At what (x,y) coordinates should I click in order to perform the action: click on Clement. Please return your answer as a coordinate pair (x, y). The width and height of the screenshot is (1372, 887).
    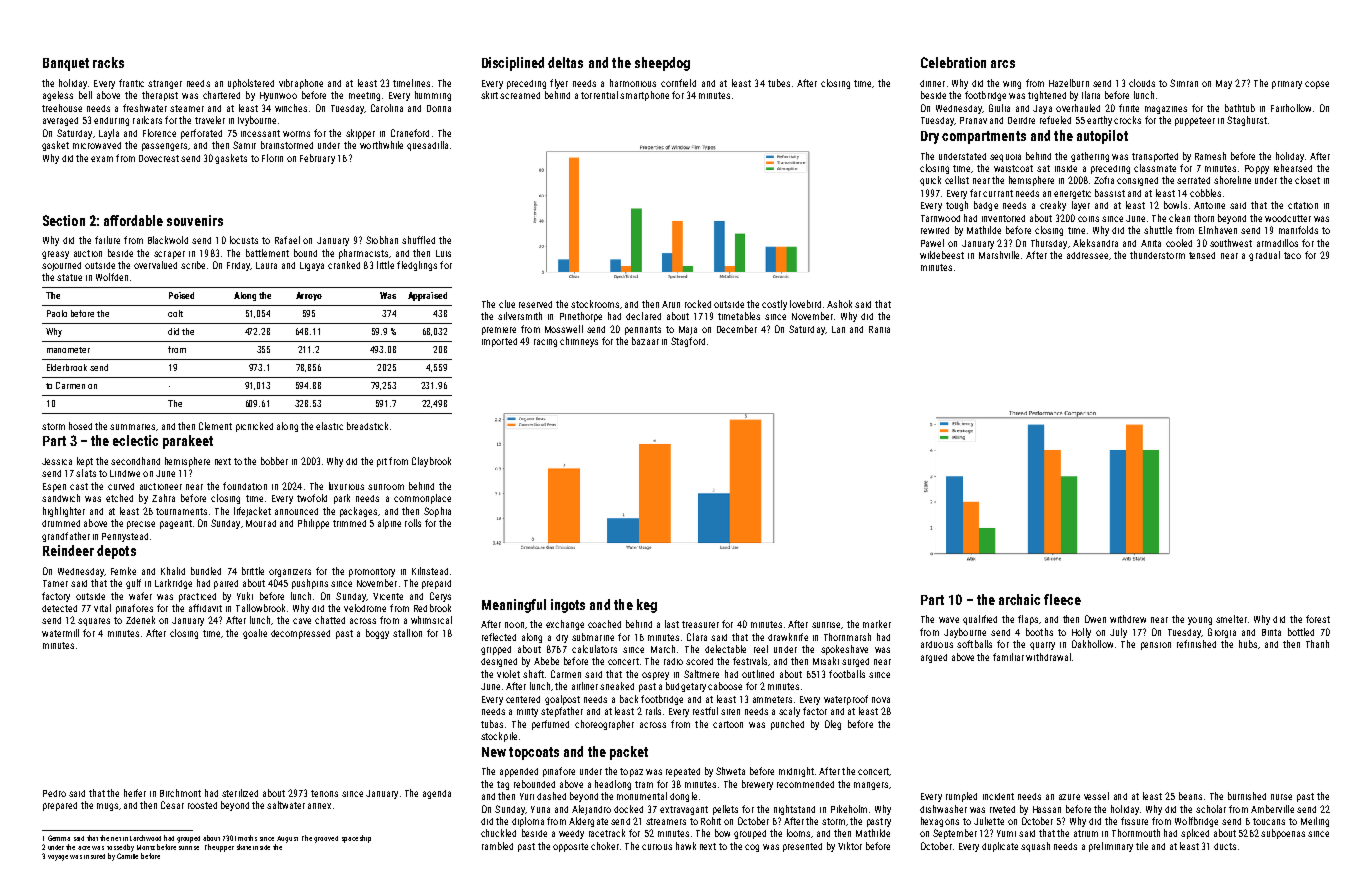
    Looking at the image, I should click on (215, 426).
